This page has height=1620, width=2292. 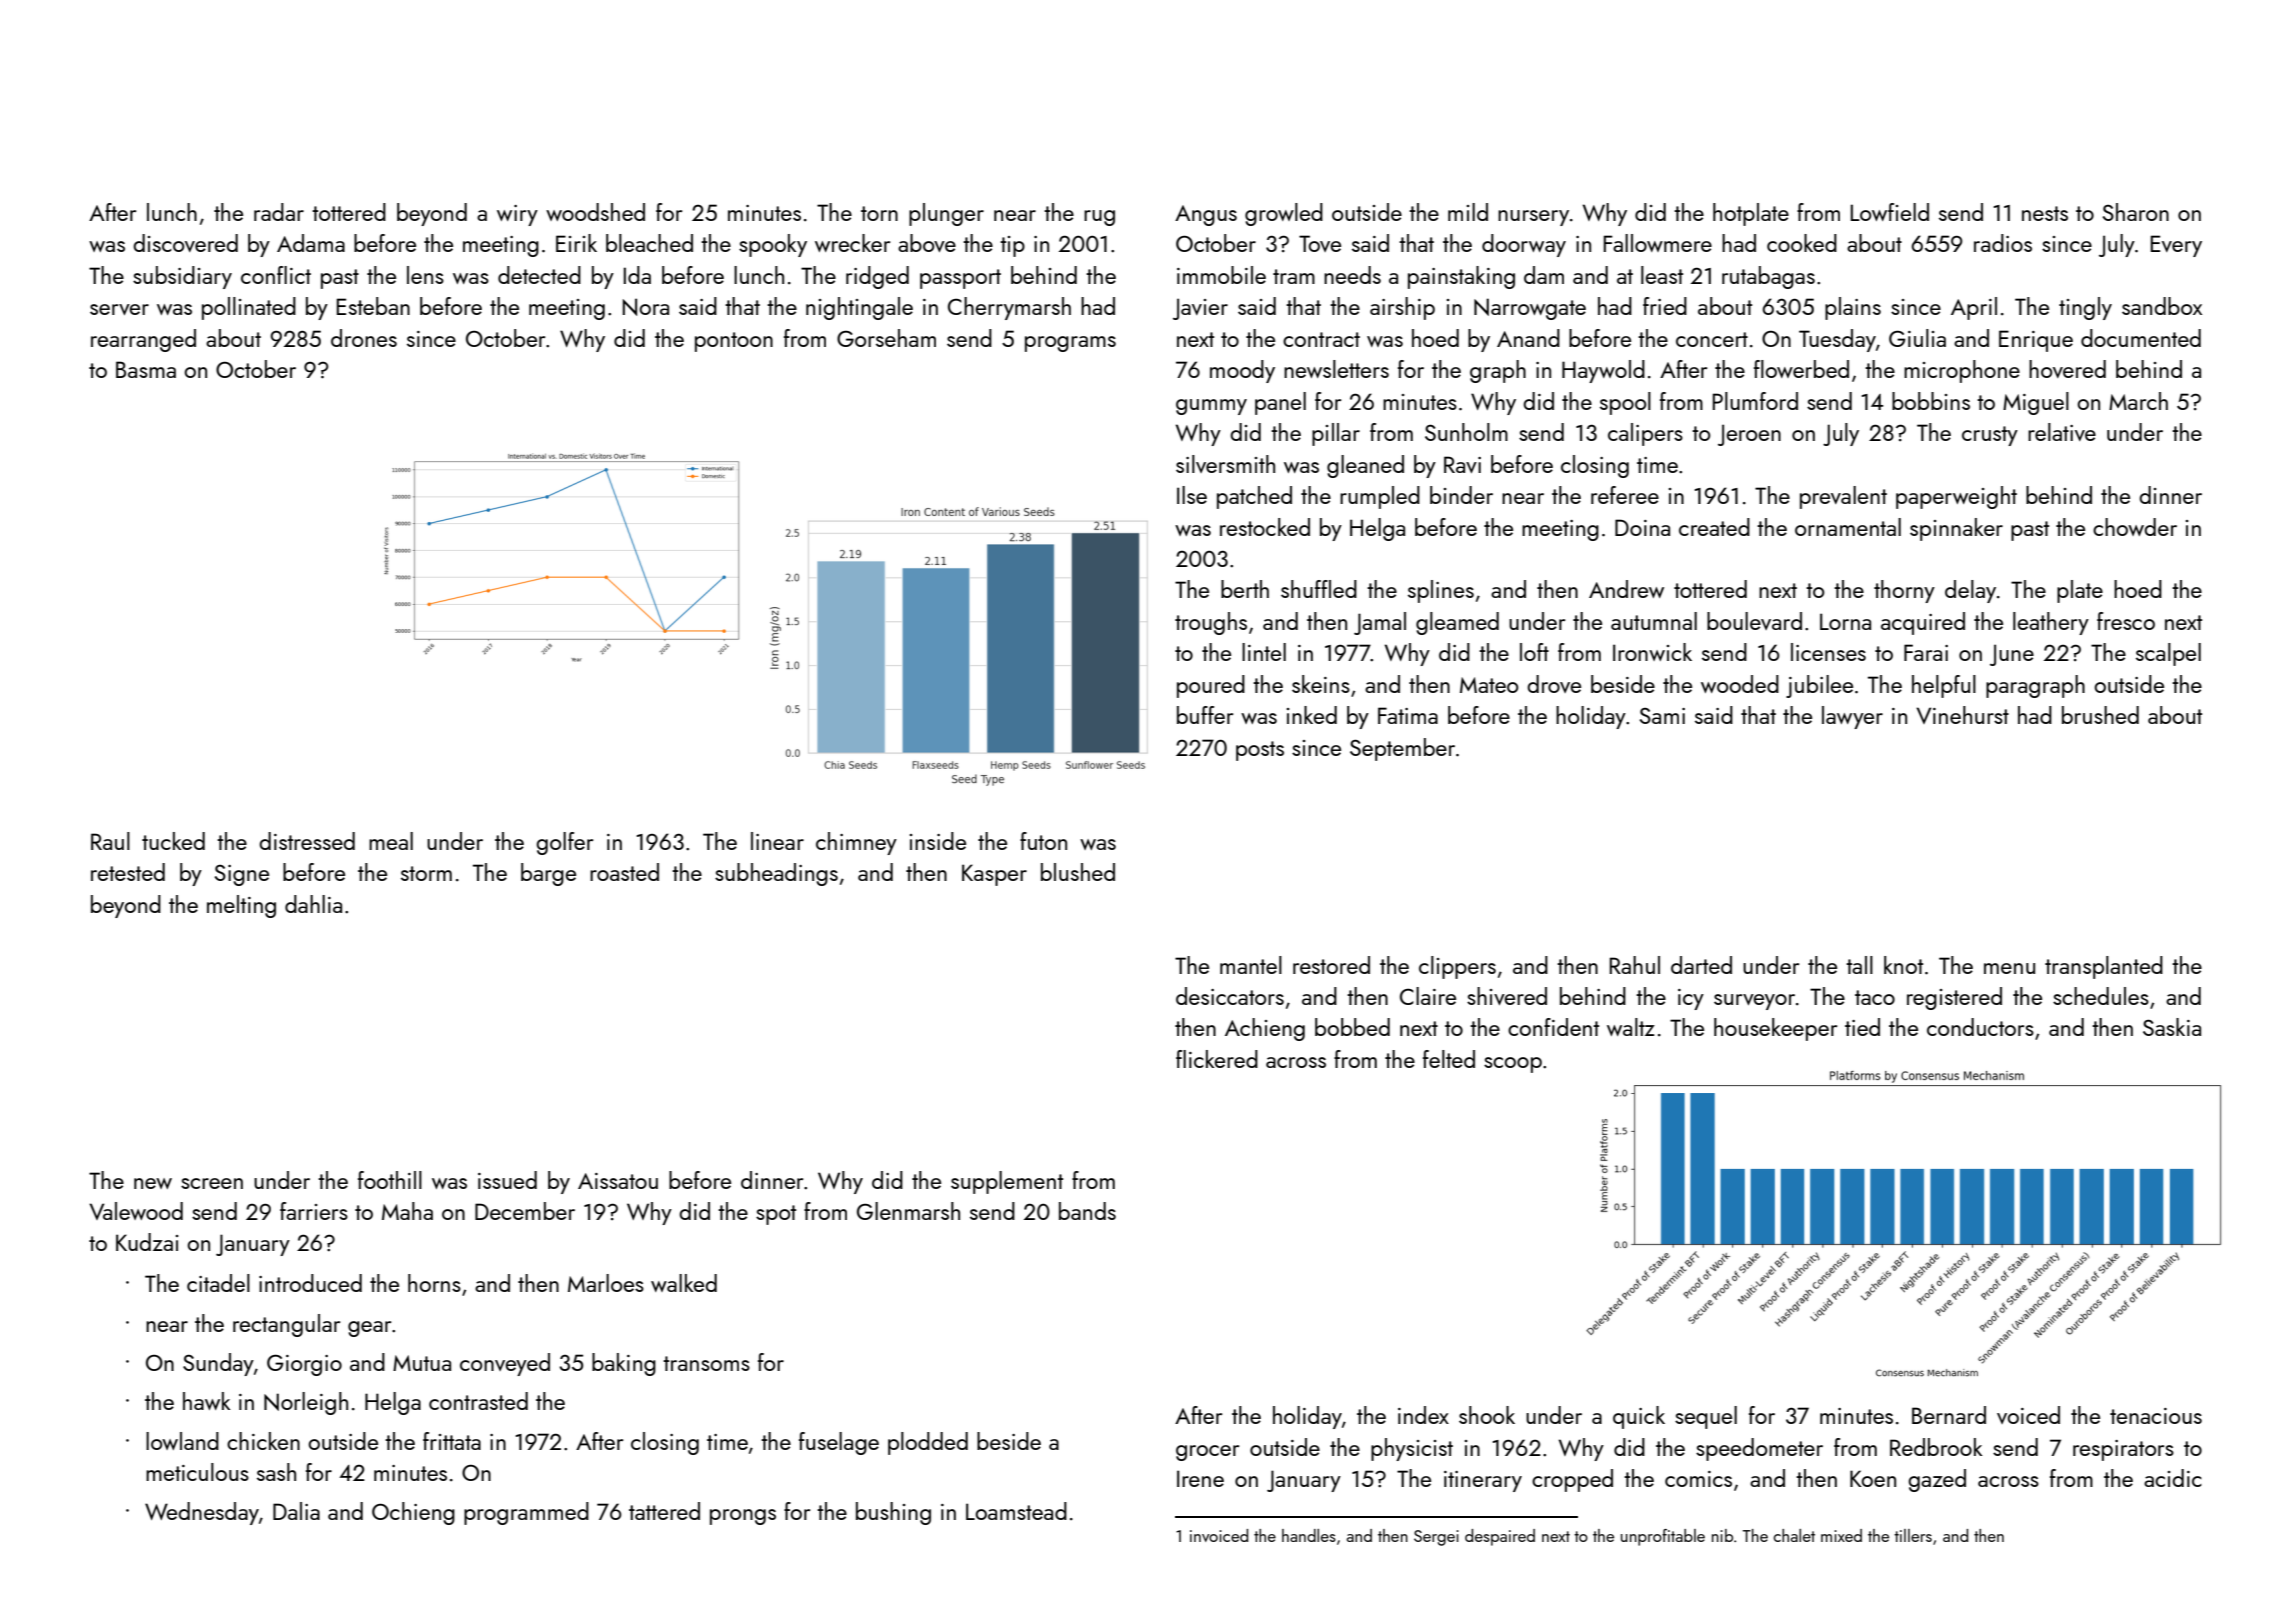 I want to click on Ochieng, so click(x=413, y=1513).
